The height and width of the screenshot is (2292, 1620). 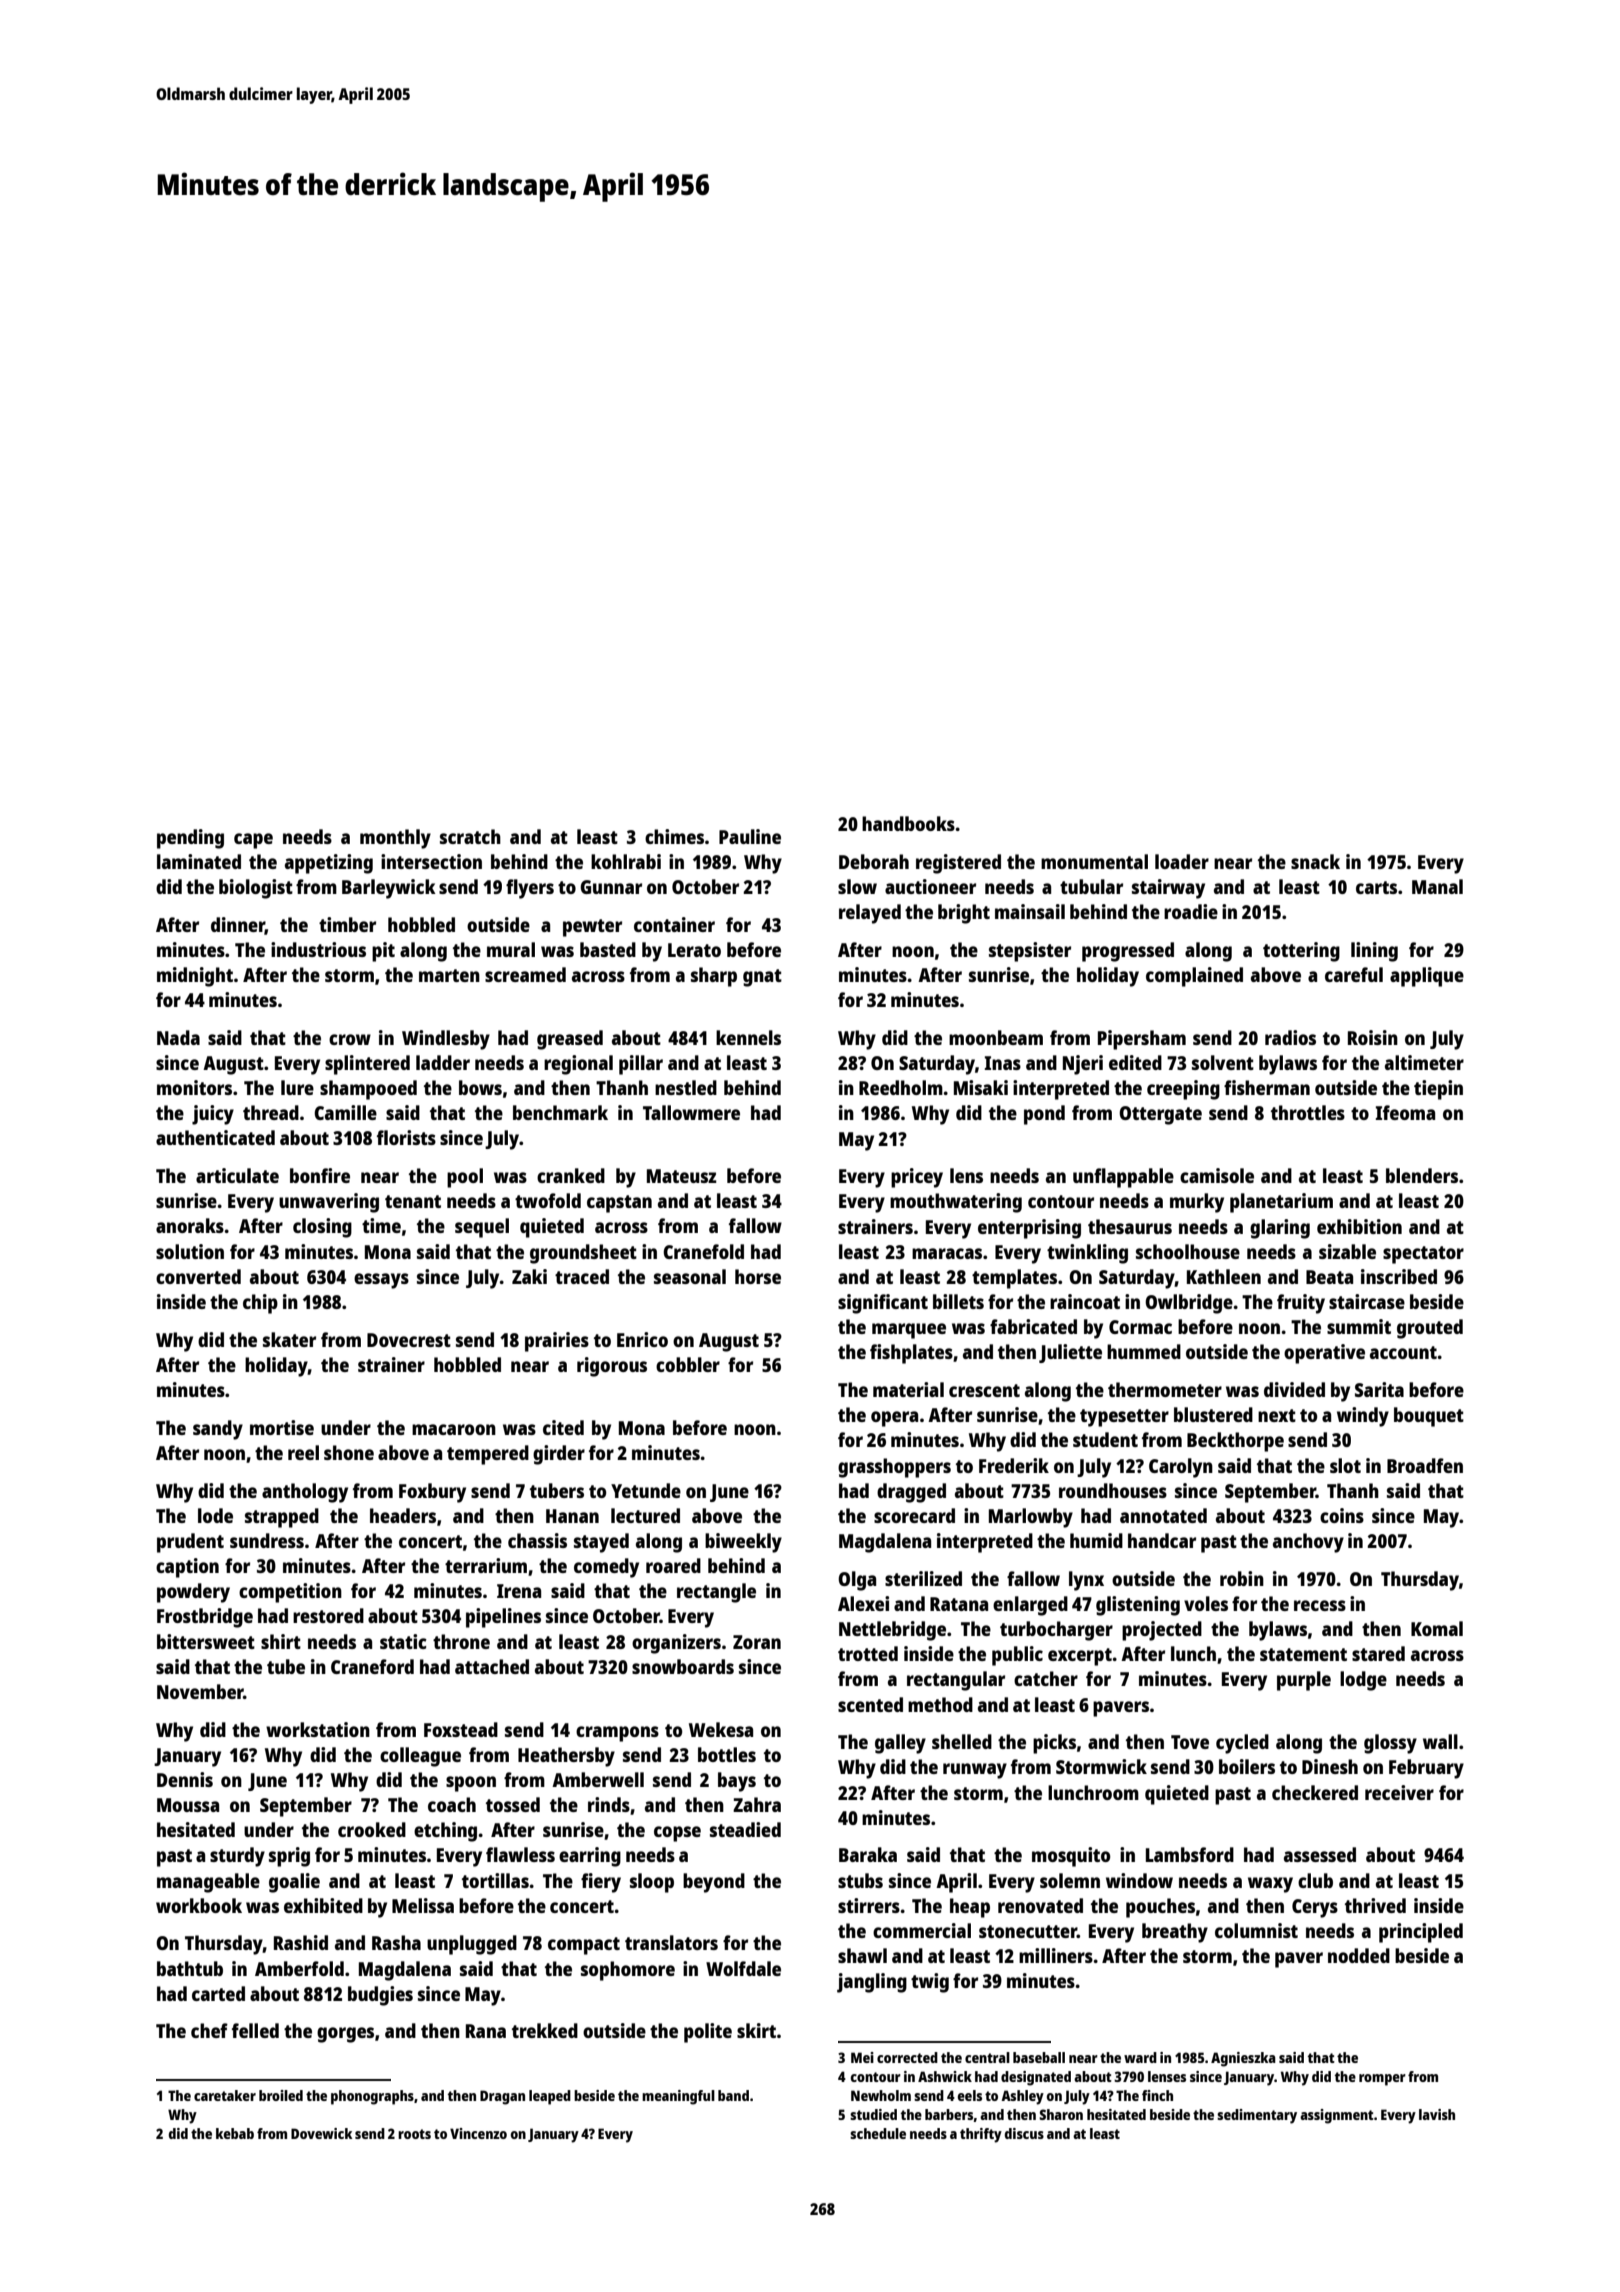 What do you see at coordinates (1315, 861) in the screenshot?
I see `snack` at bounding box center [1315, 861].
